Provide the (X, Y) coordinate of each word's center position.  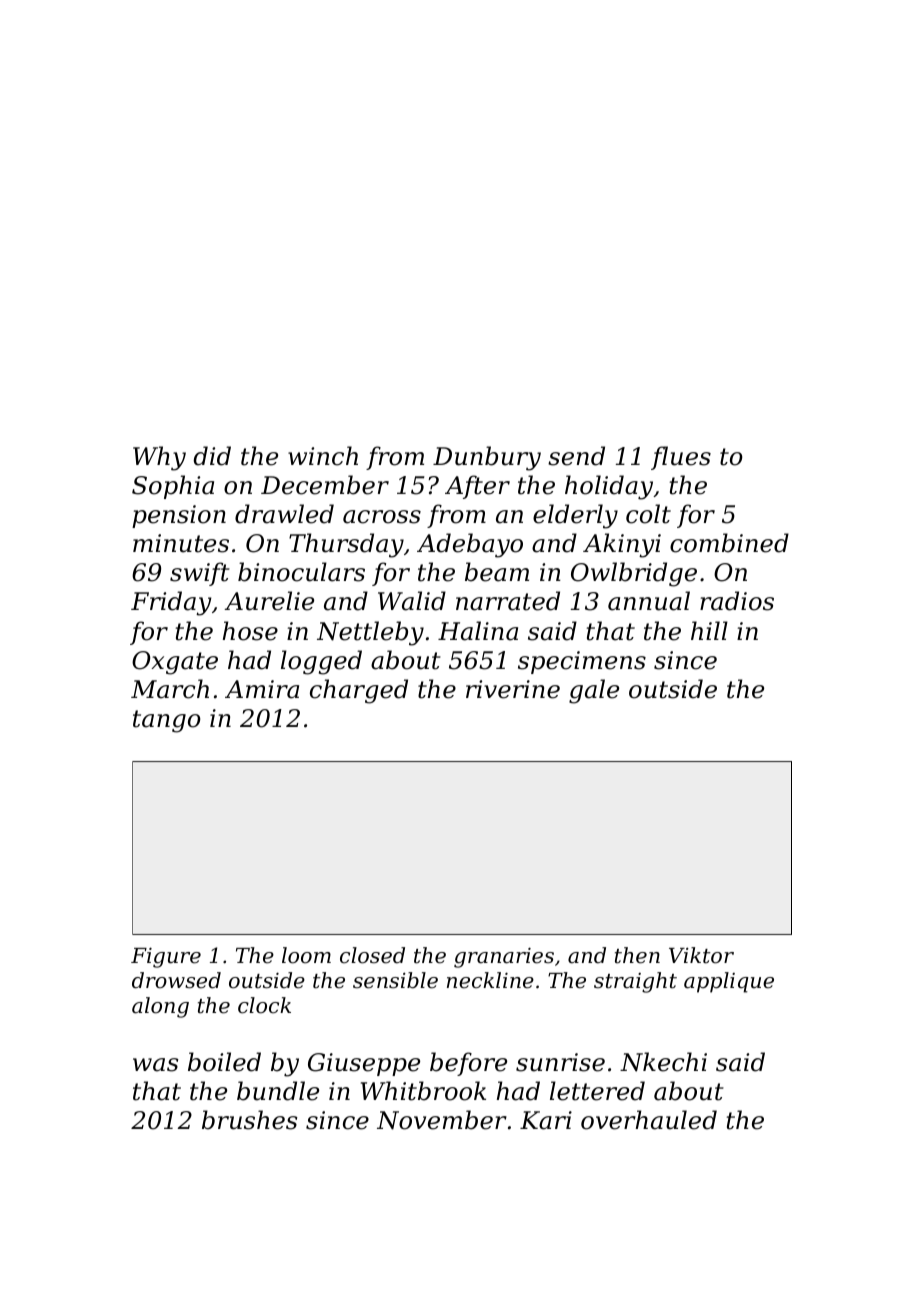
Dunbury (487, 458)
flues (681, 458)
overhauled (649, 1120)
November (442, 1120)
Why (159, 458)
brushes (250, 1120)
